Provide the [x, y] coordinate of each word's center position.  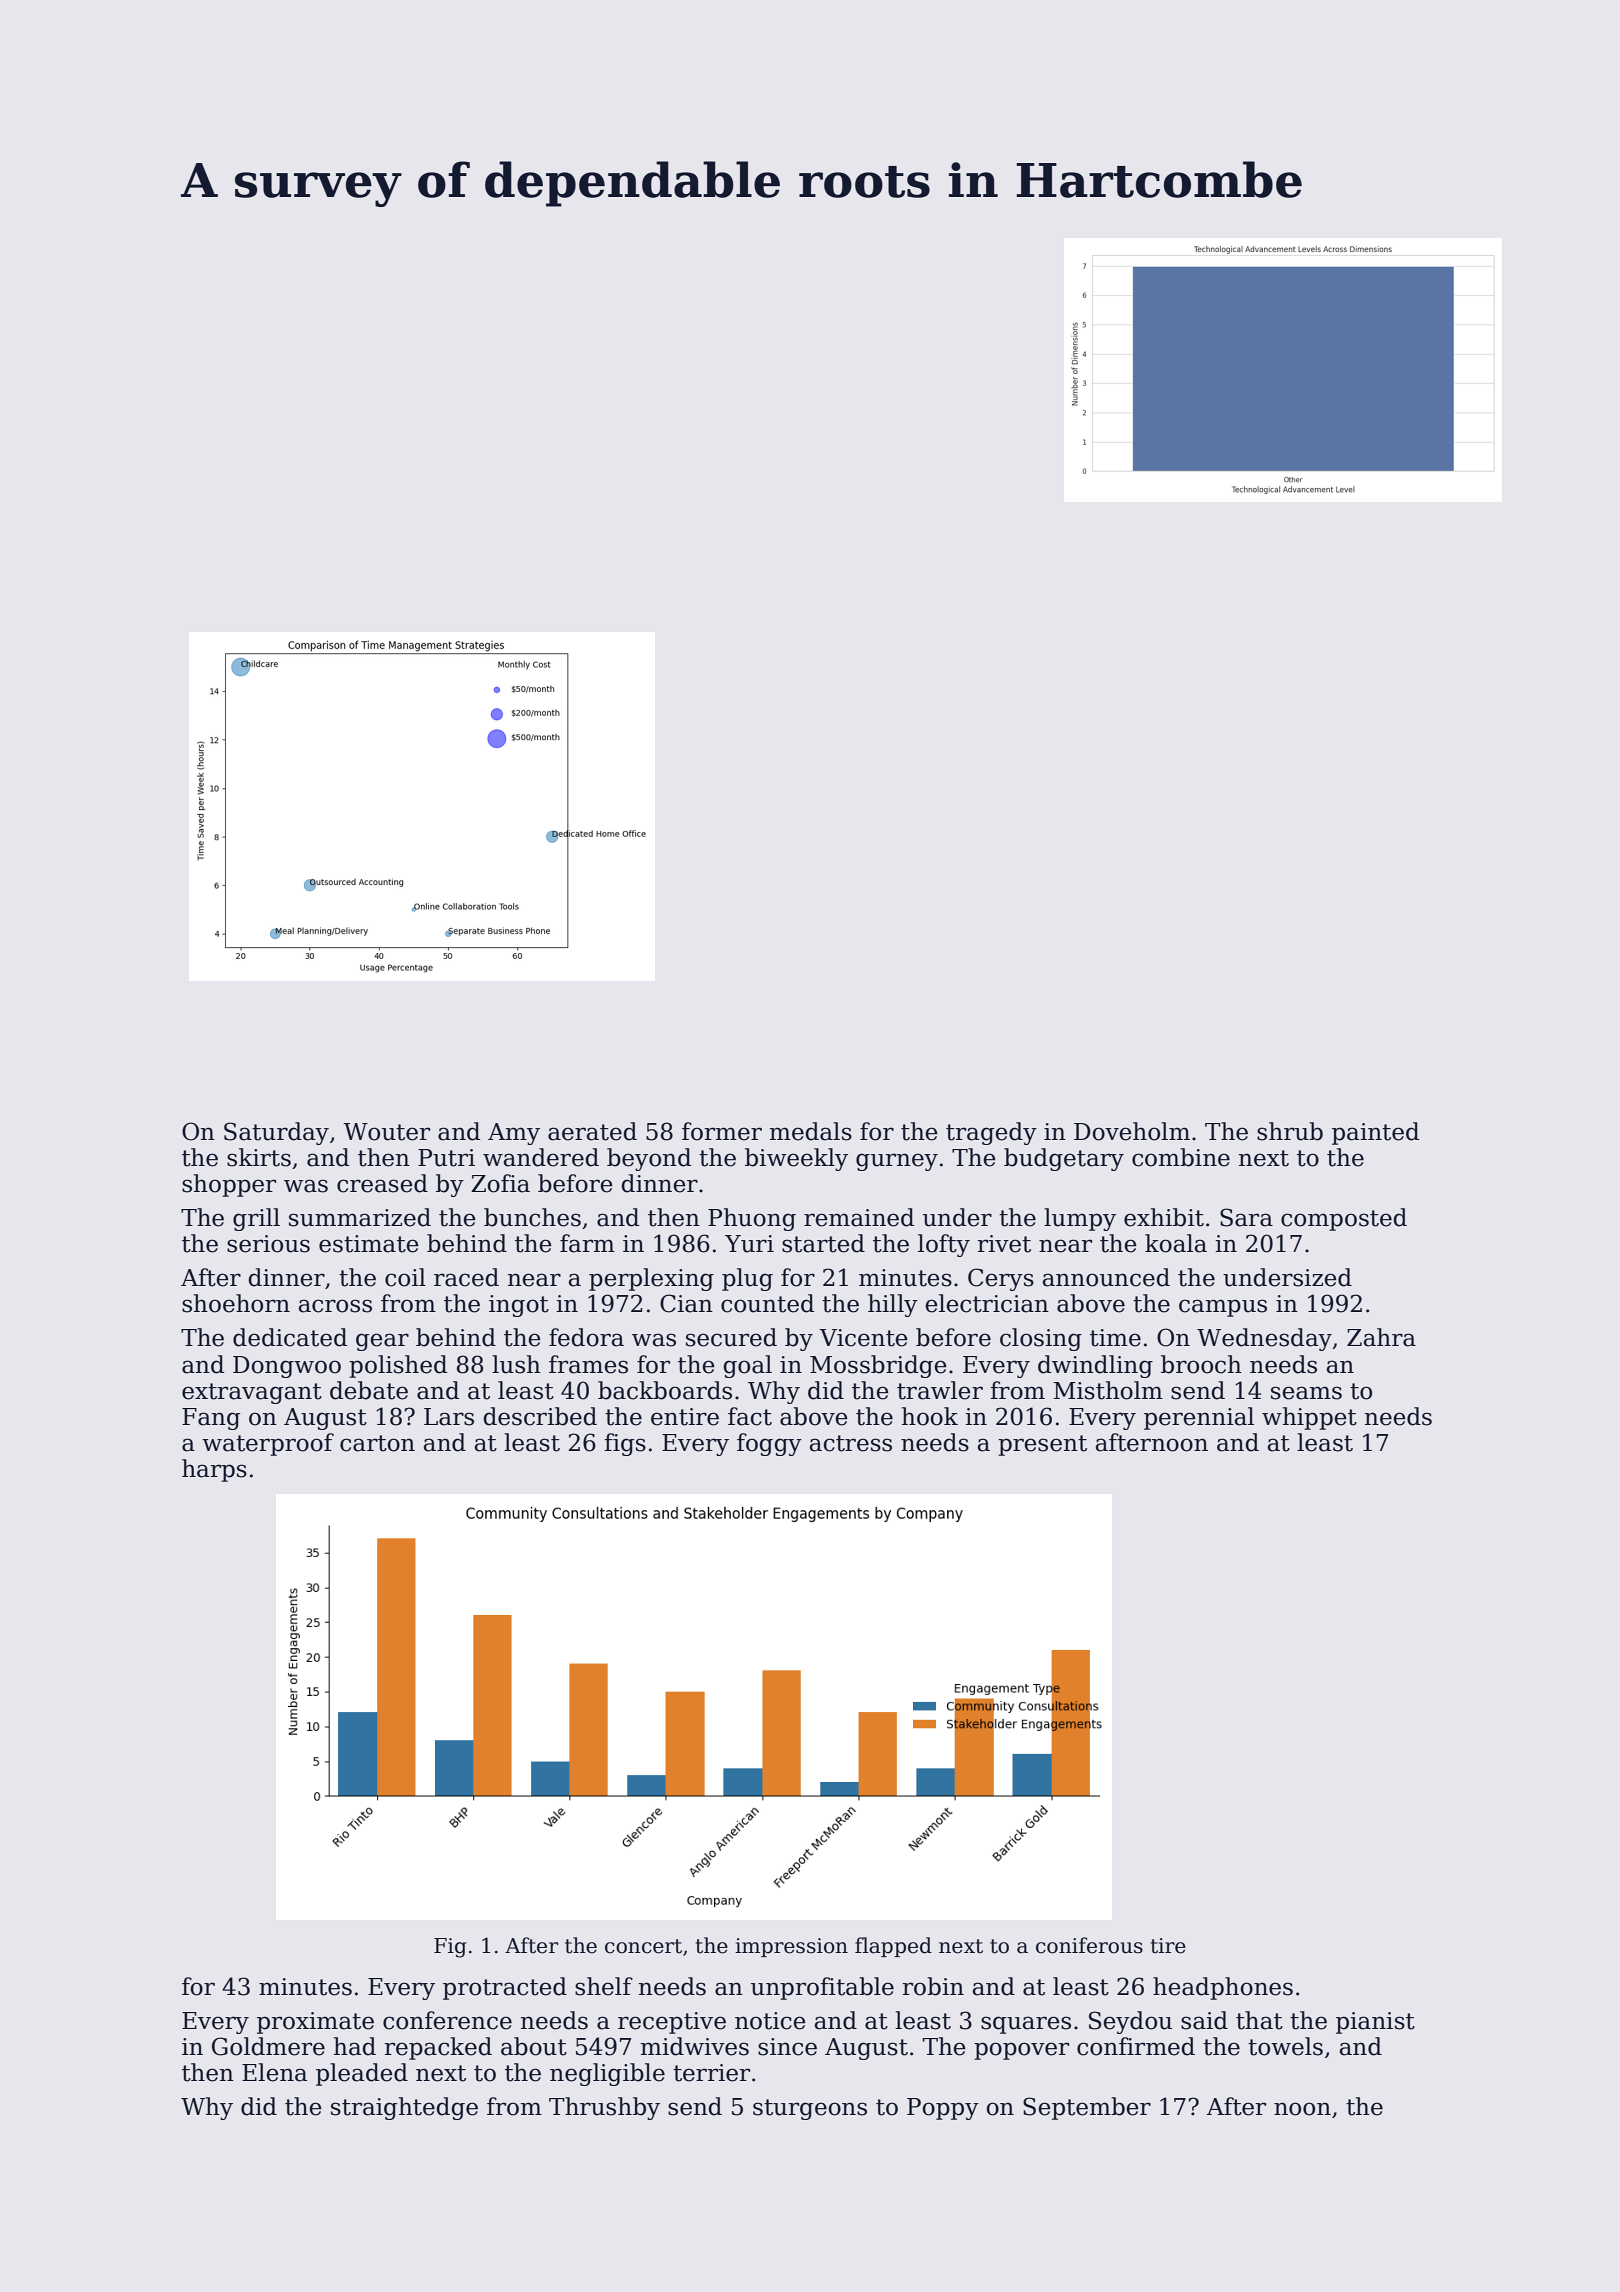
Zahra [1381, 1337]
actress [850, 1443]
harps [214, 1470]
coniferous [1089, 1945]
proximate [315, 2023]
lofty [944, 1245]
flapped [893, 1947]
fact [750, 1416]
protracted [505, 1988]
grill [256, 1219]
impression [791, 1947]
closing [1041, 1339]
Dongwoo [287, 1367]
